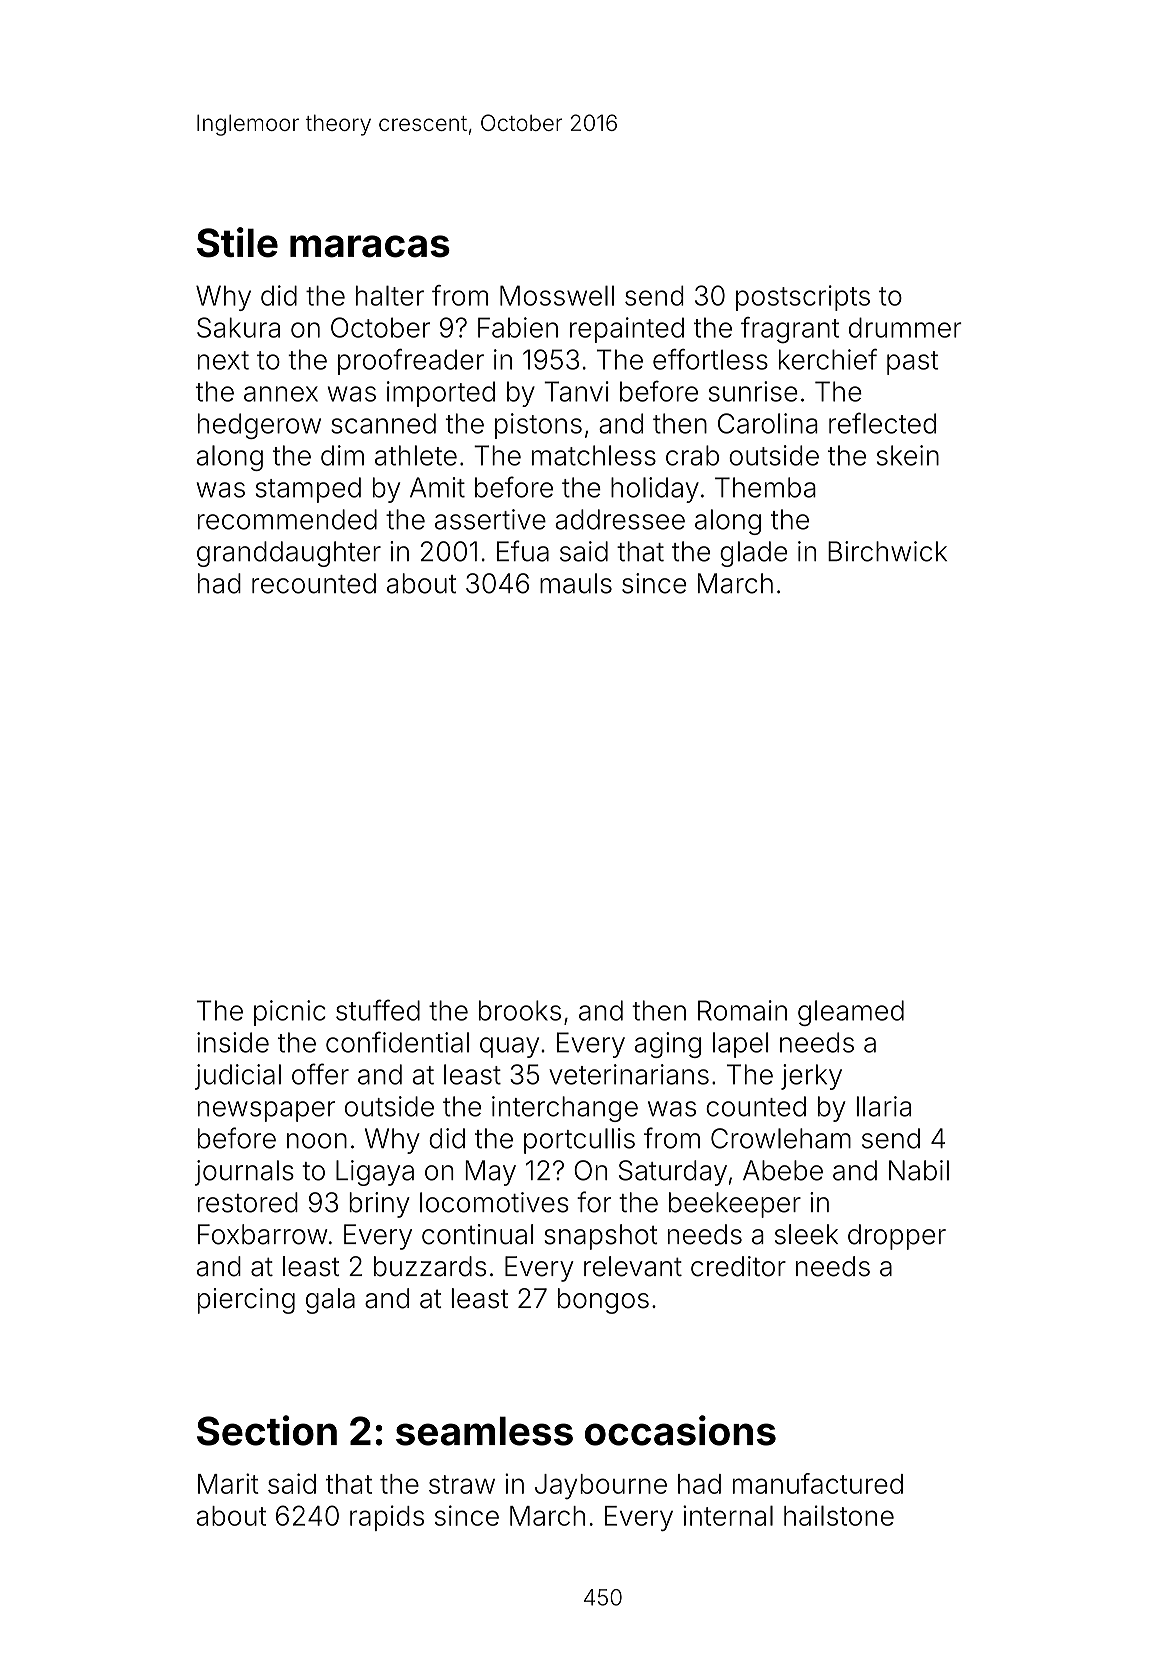  Describe the element at coordinates (520, 1010) in the image. I see `brooks` at that location.
